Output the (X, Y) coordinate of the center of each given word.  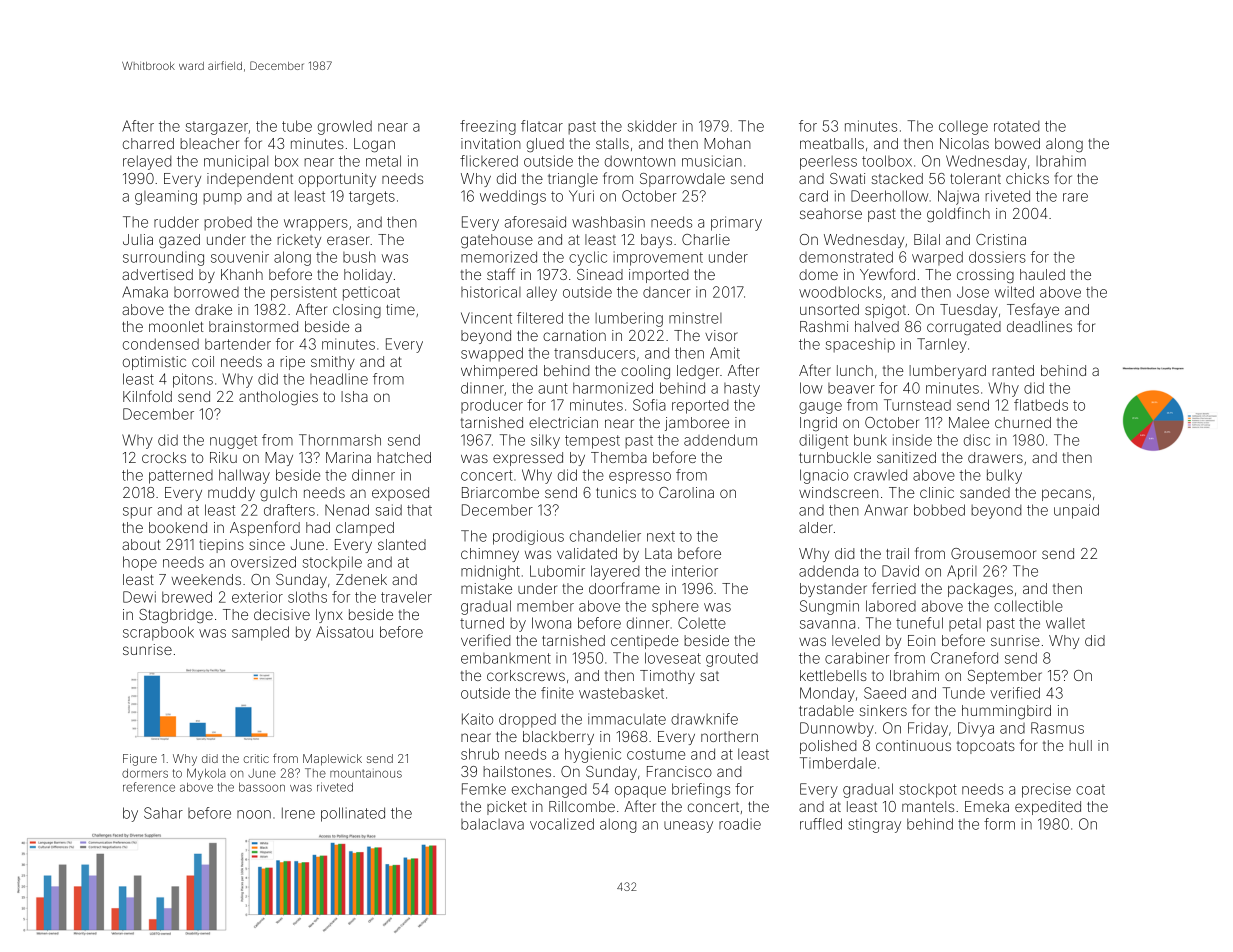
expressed (528, 459)
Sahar (163, 813)
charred (148, 143)
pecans (1066, 495)
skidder (652, 126)
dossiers (997, 257)
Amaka (145, 292)
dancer (667, 292)
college (963, 127)
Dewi (139, 597)
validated (587, 553)
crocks (164, 457)
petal (965, 624)
